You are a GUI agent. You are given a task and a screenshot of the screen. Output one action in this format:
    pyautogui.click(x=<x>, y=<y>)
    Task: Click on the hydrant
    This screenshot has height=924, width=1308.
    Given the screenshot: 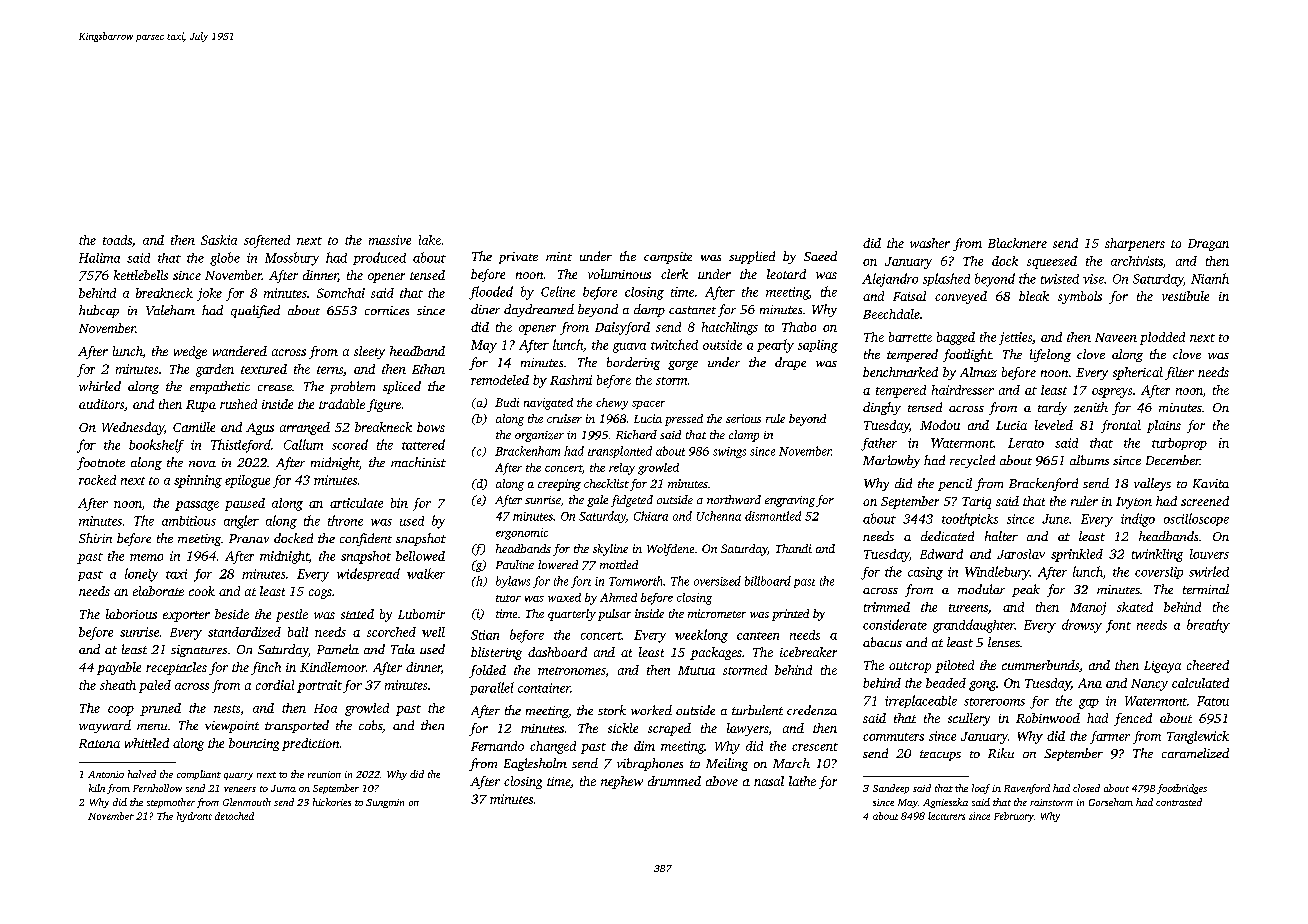 What is the action you would take?
    pyautogui.click(x=194, y=817)
